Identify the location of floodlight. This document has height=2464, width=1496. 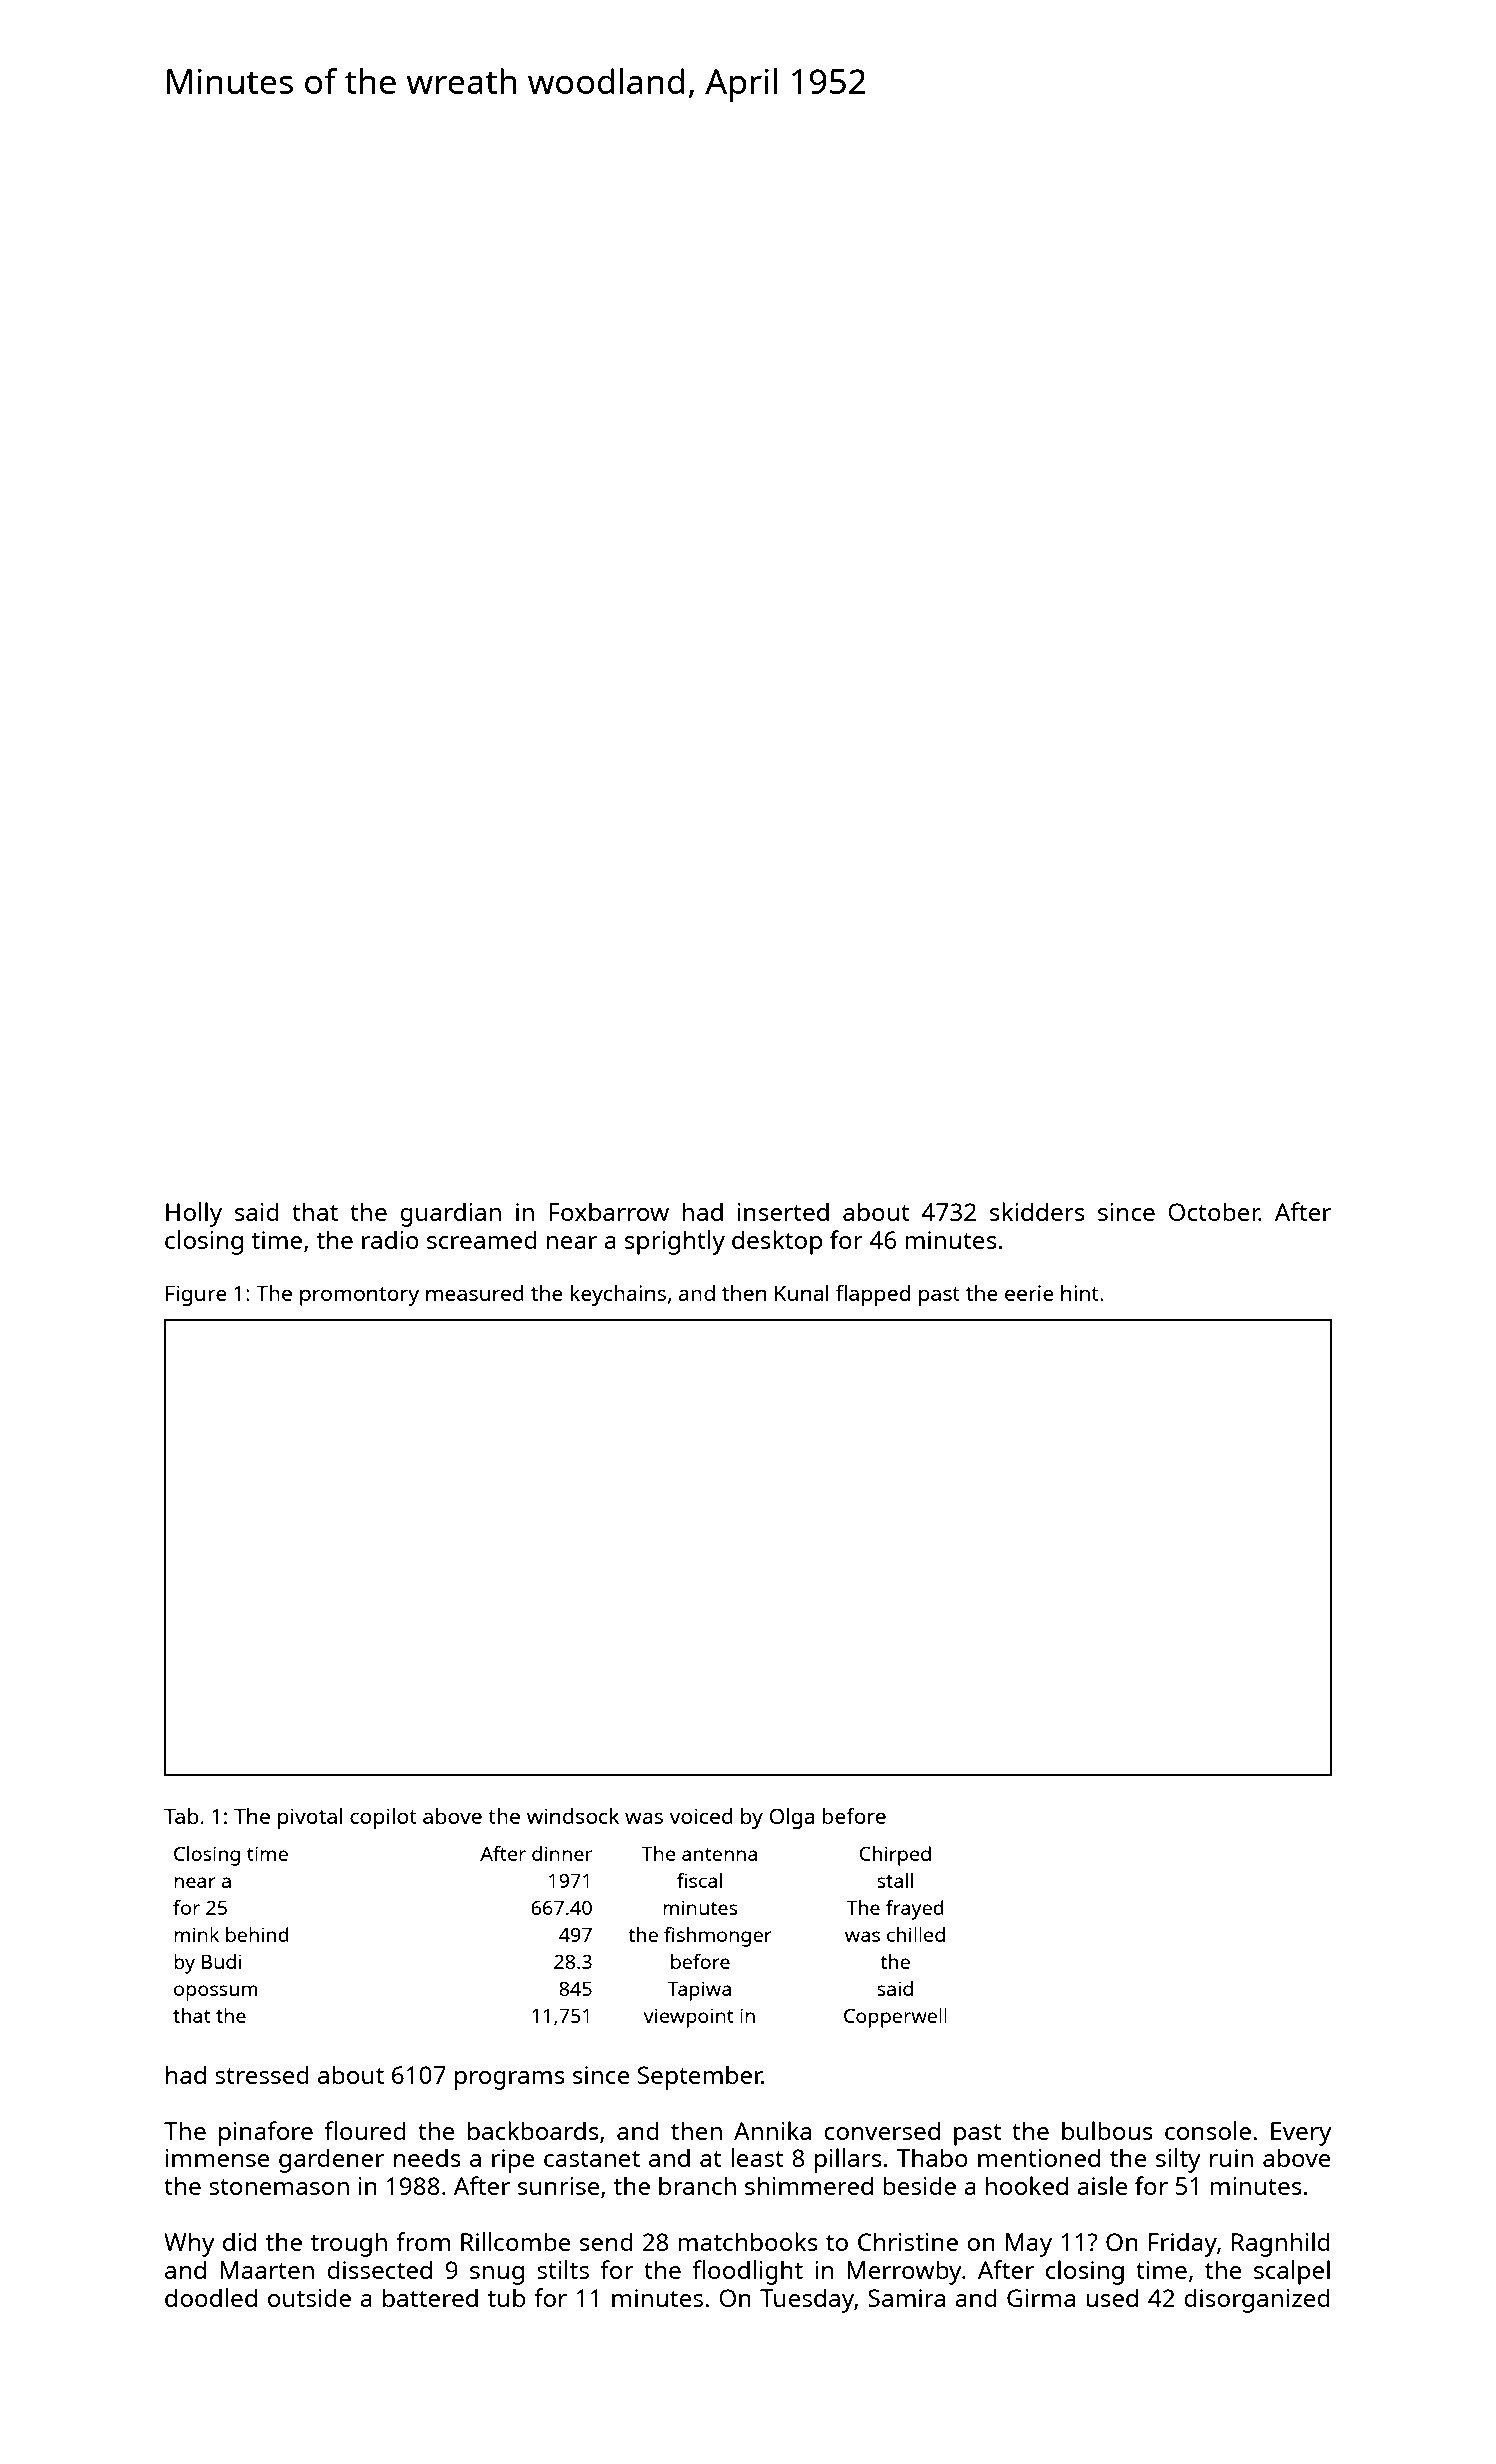
(748, 2272).
